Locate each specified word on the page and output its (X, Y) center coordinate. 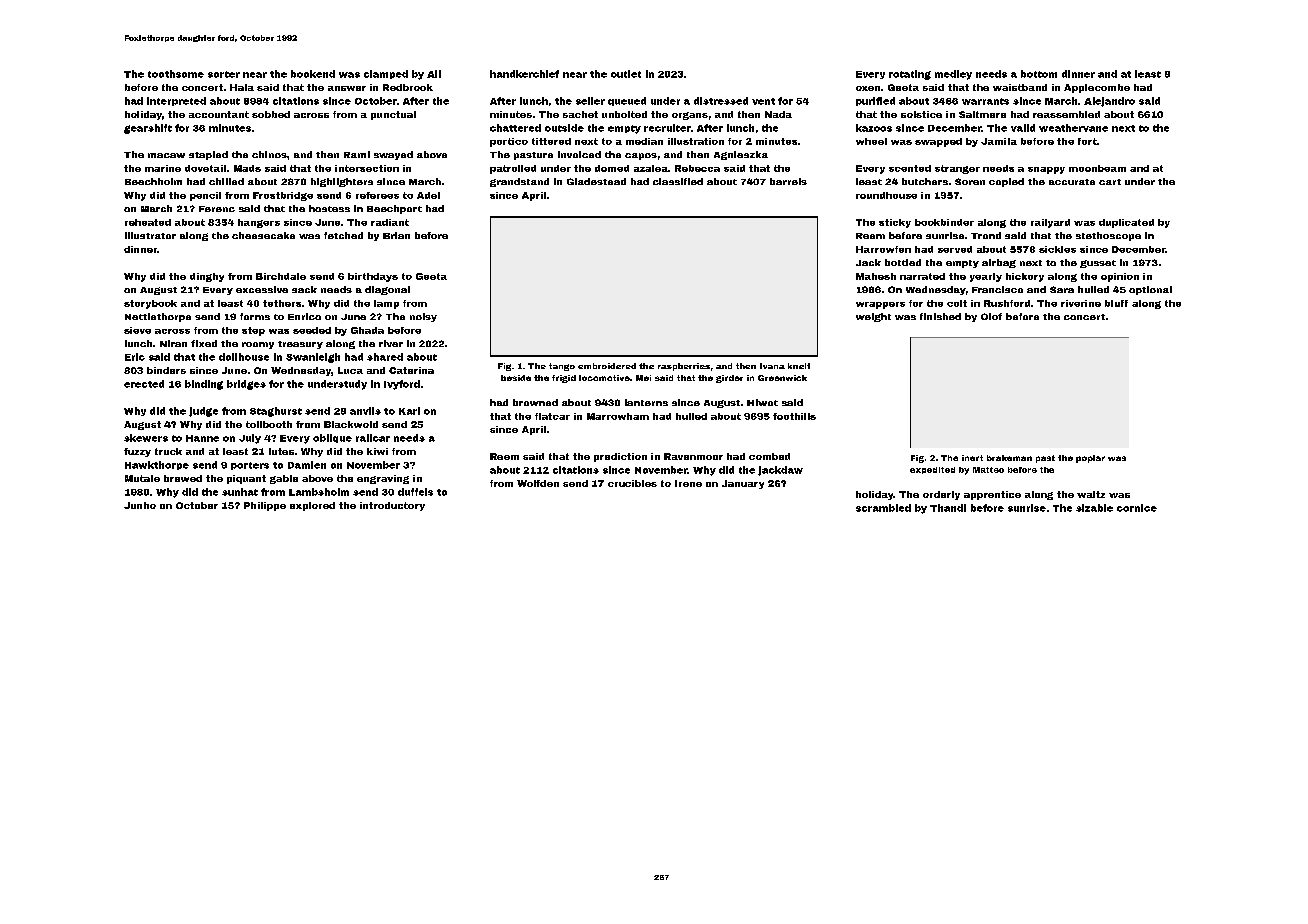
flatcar (552, 416)
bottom (1039, 74)
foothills (794, 416)
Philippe (265, 506)
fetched (343, 235)
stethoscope (1108, 236)
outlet (626, 74)
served (955, 249)
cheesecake (263, 235)
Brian (396, 235)
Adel (428, 195)
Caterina (411, 370)
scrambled (883, 508)
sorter (224, 74)
